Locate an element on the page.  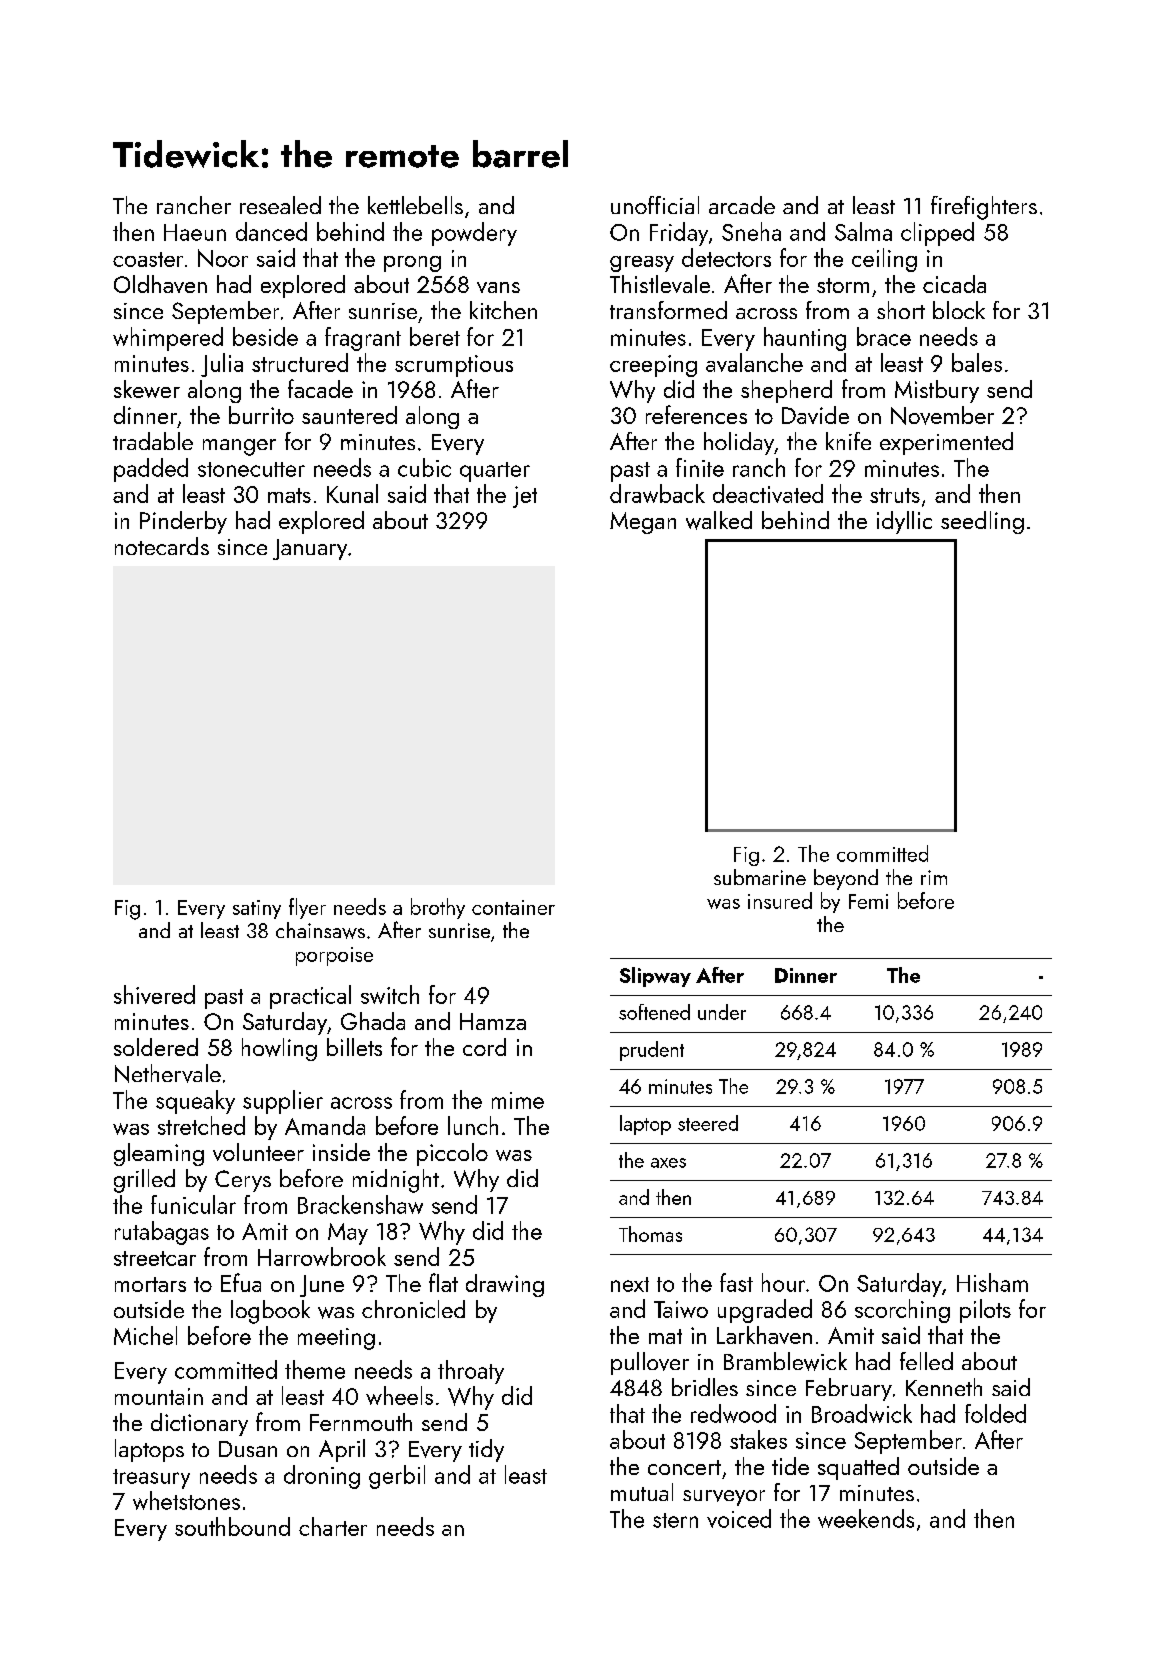
haunting is located at coordinates (805, 339).
